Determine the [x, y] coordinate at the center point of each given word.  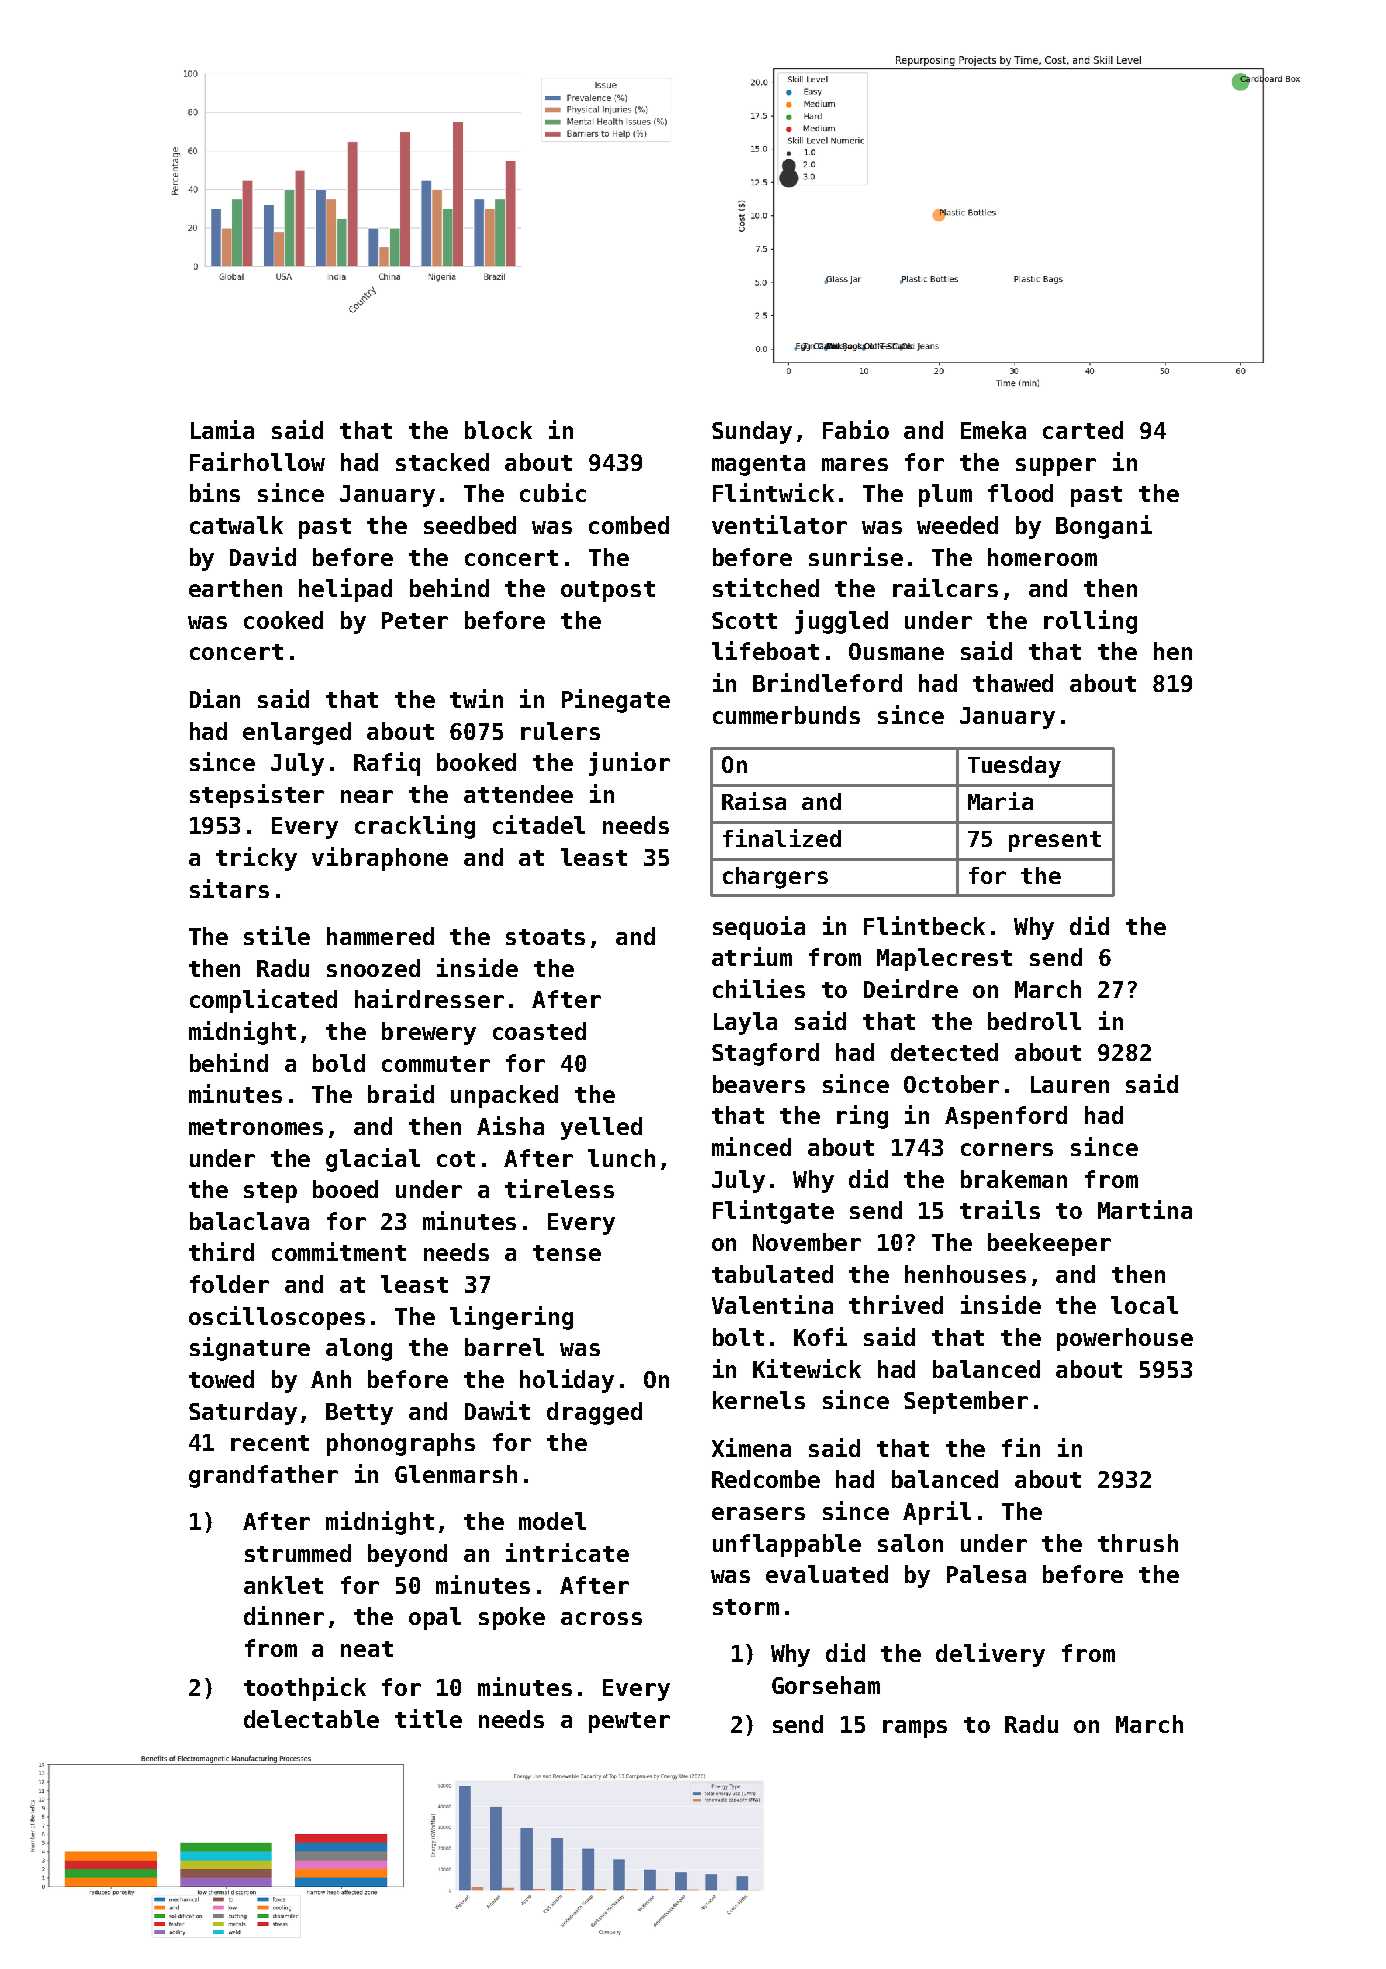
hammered [380, 936]
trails [1000, 1209]
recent [270, 1443]
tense [567, 1253]
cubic [553, 492]
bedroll [1034, 1021]
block [498, 430]
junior [629, 764]
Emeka [993, 430]
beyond [407, 1555]
